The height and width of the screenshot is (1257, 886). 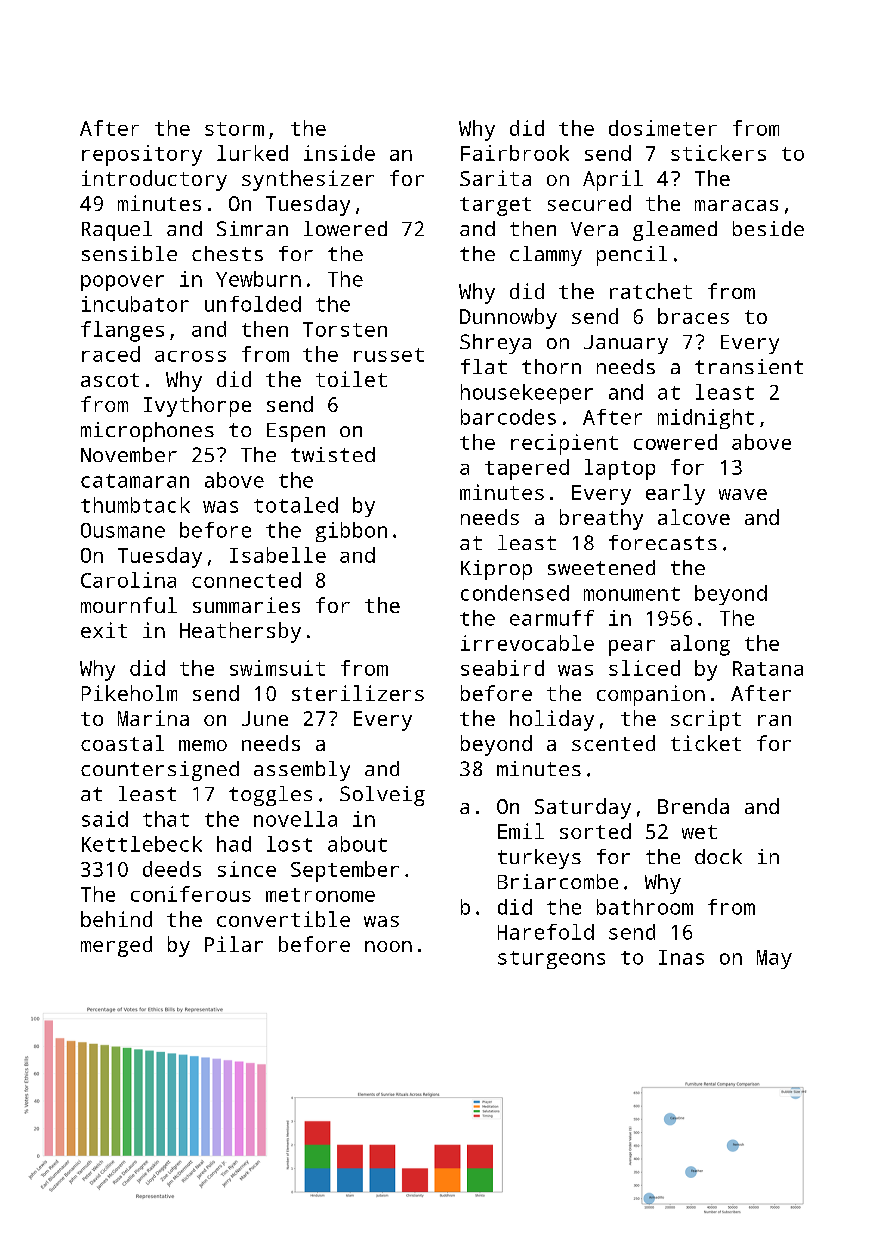 What do you see at coordinates (142, 155) in the screenshot?
I see `repository` at bounding box center [142, 155].
